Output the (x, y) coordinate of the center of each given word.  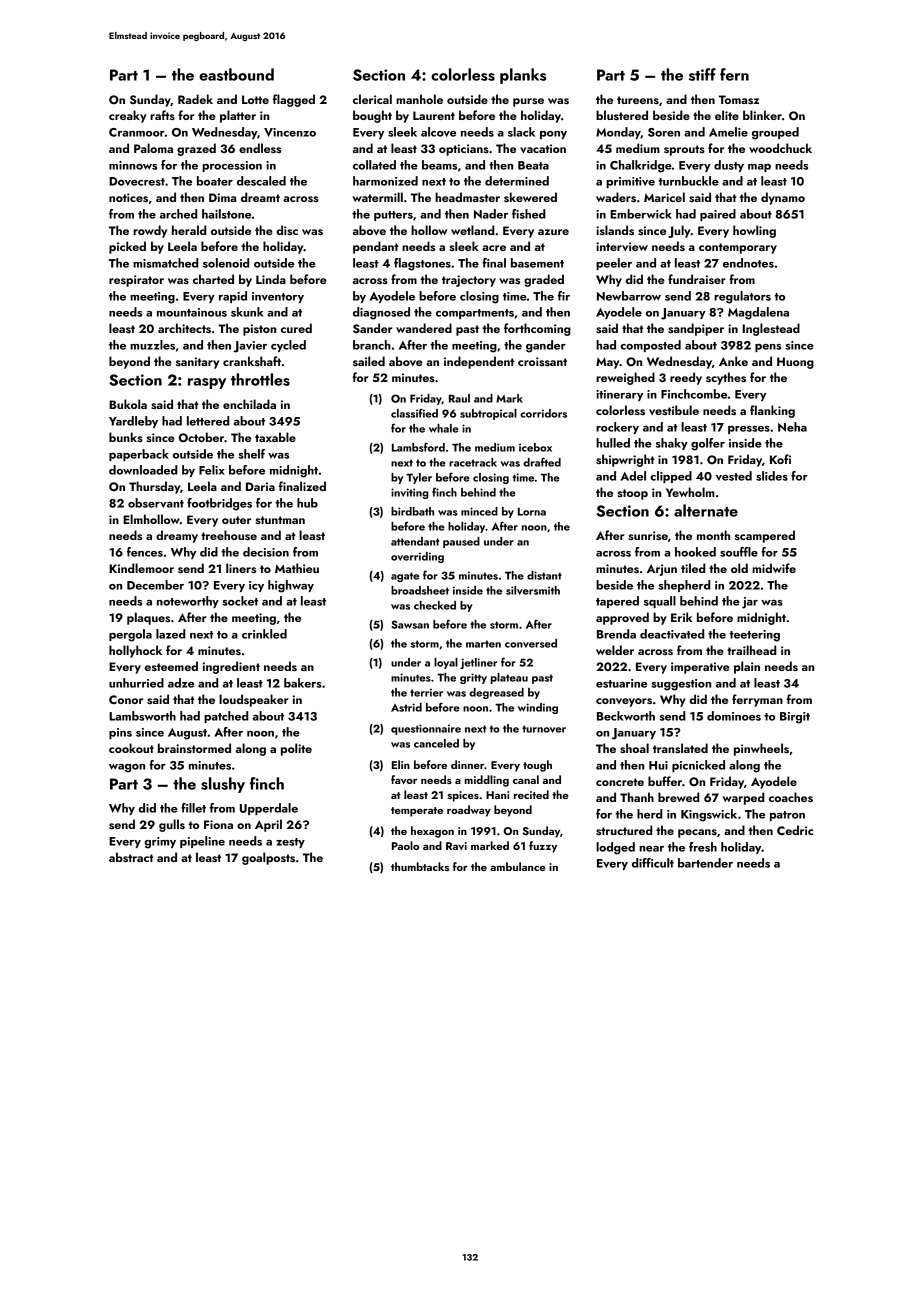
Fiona (218, 824)
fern (734, 74)
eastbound (236, 74)
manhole (419, 99)
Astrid (406, 707)
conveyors (624, 702)
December (155, 585)
